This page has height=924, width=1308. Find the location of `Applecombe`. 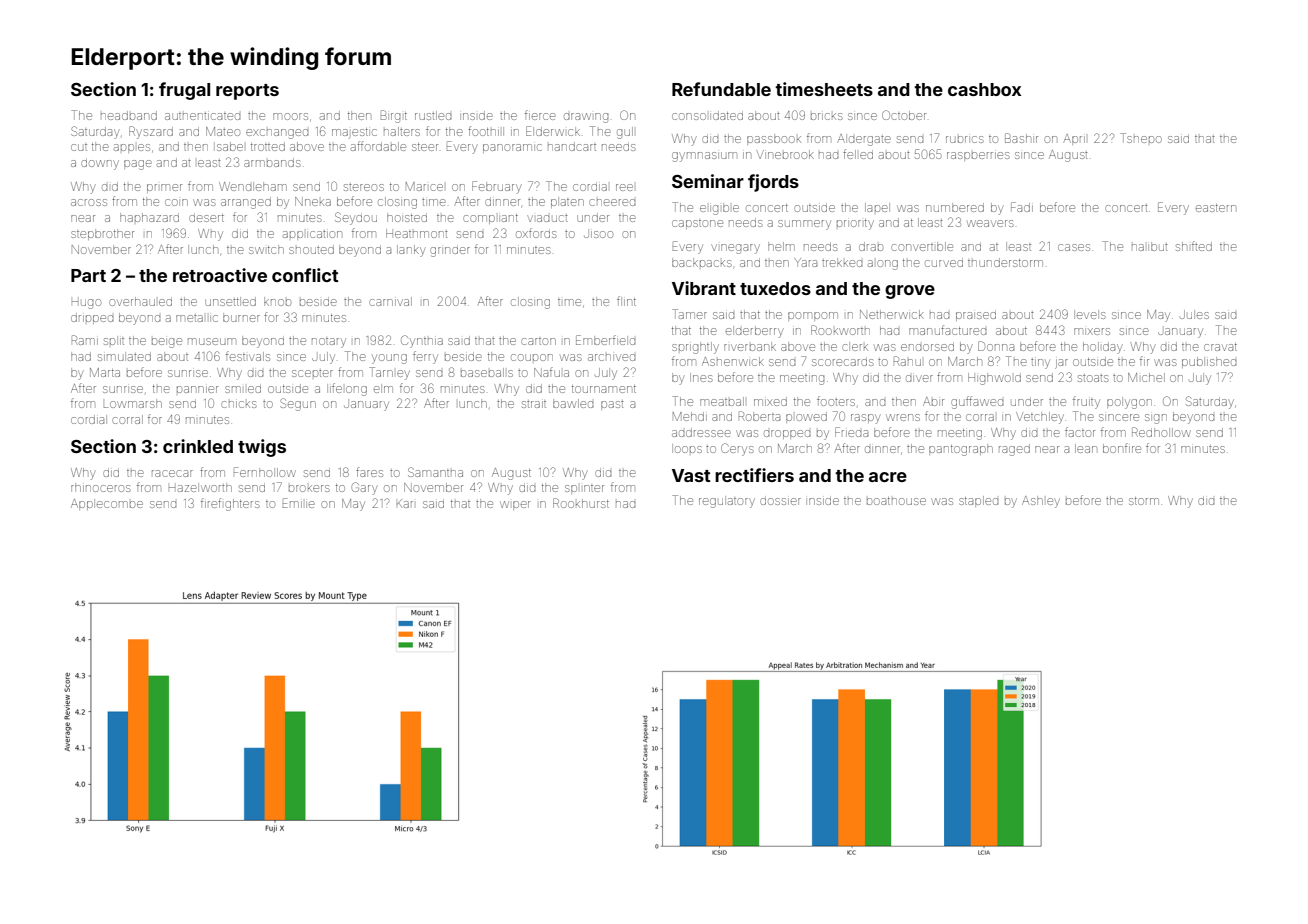

Applecombe is located at coordinates (107, 504).
